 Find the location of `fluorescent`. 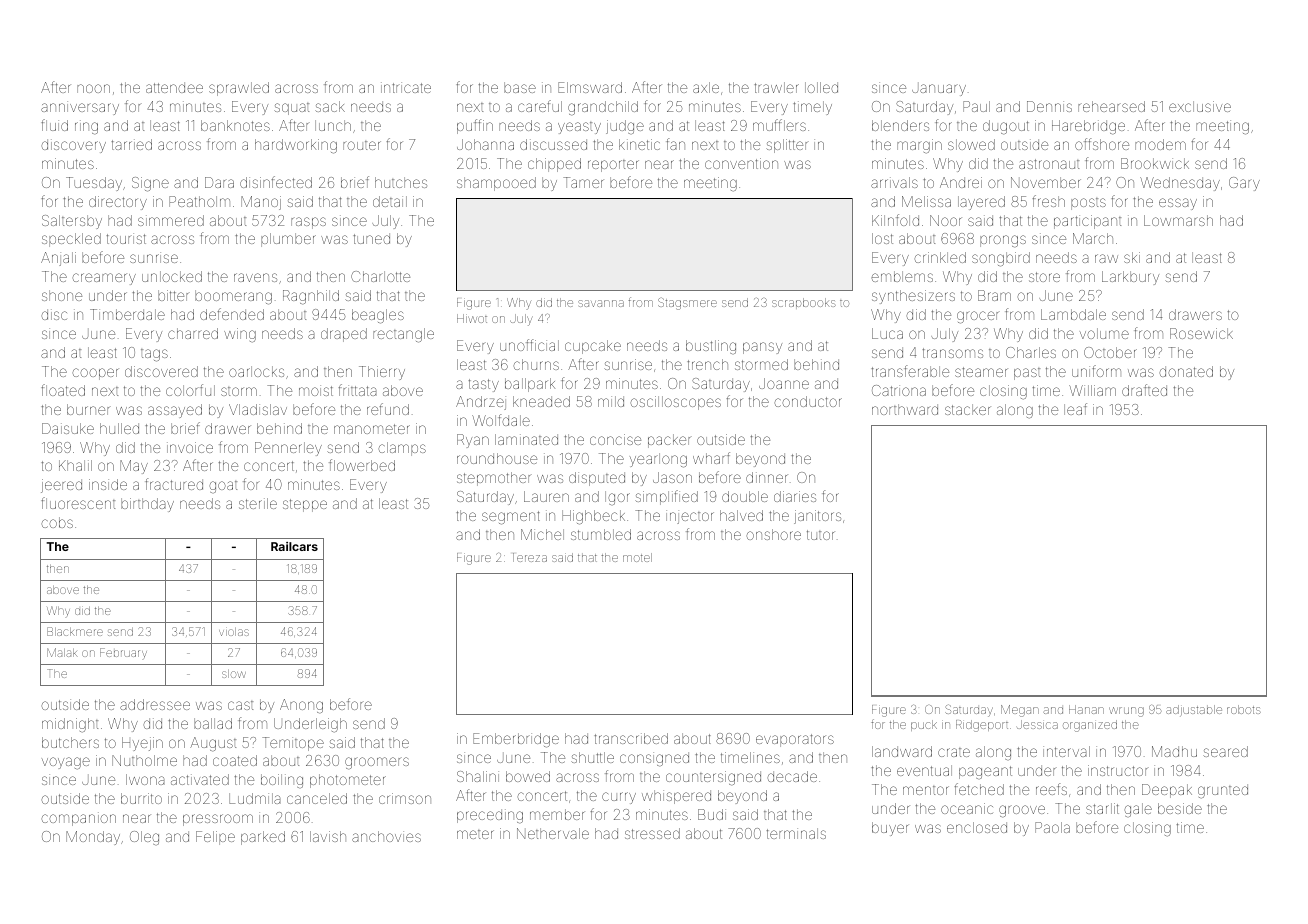

fluorescent is located at coordinates (78, 503).
